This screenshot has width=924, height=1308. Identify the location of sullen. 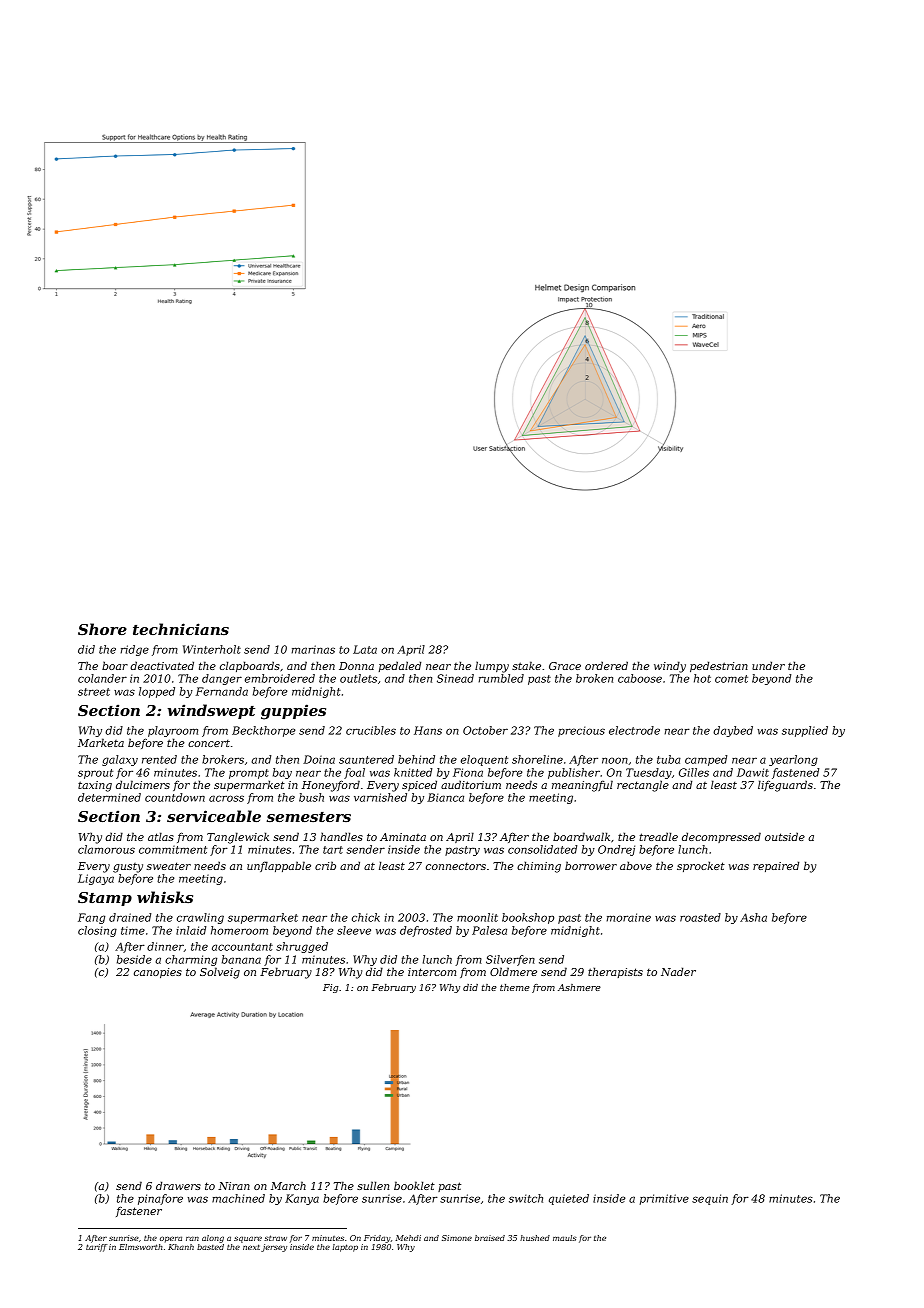
(373, 1185).
